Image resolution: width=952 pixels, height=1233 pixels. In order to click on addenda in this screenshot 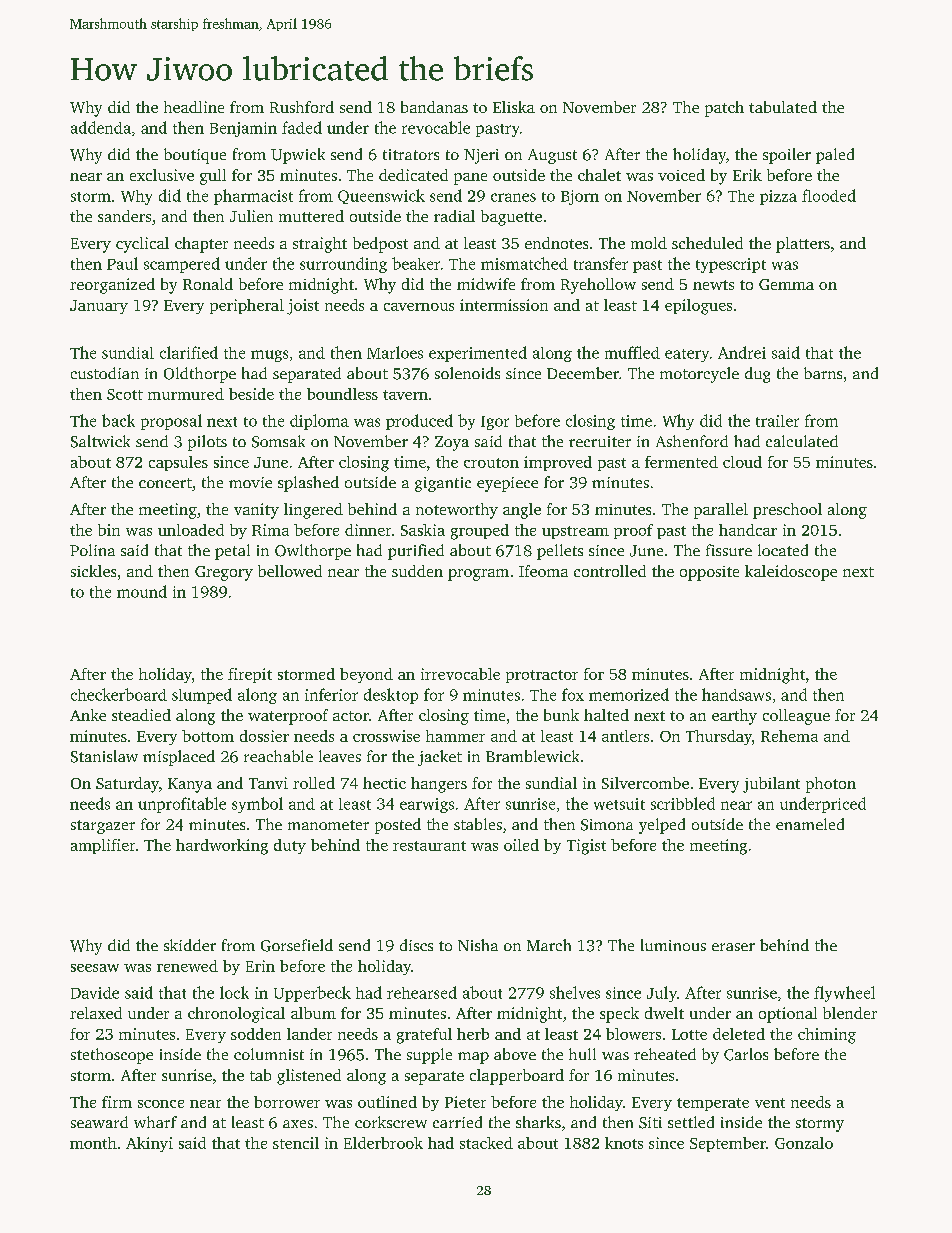, I will do `click(101, 127)`.
